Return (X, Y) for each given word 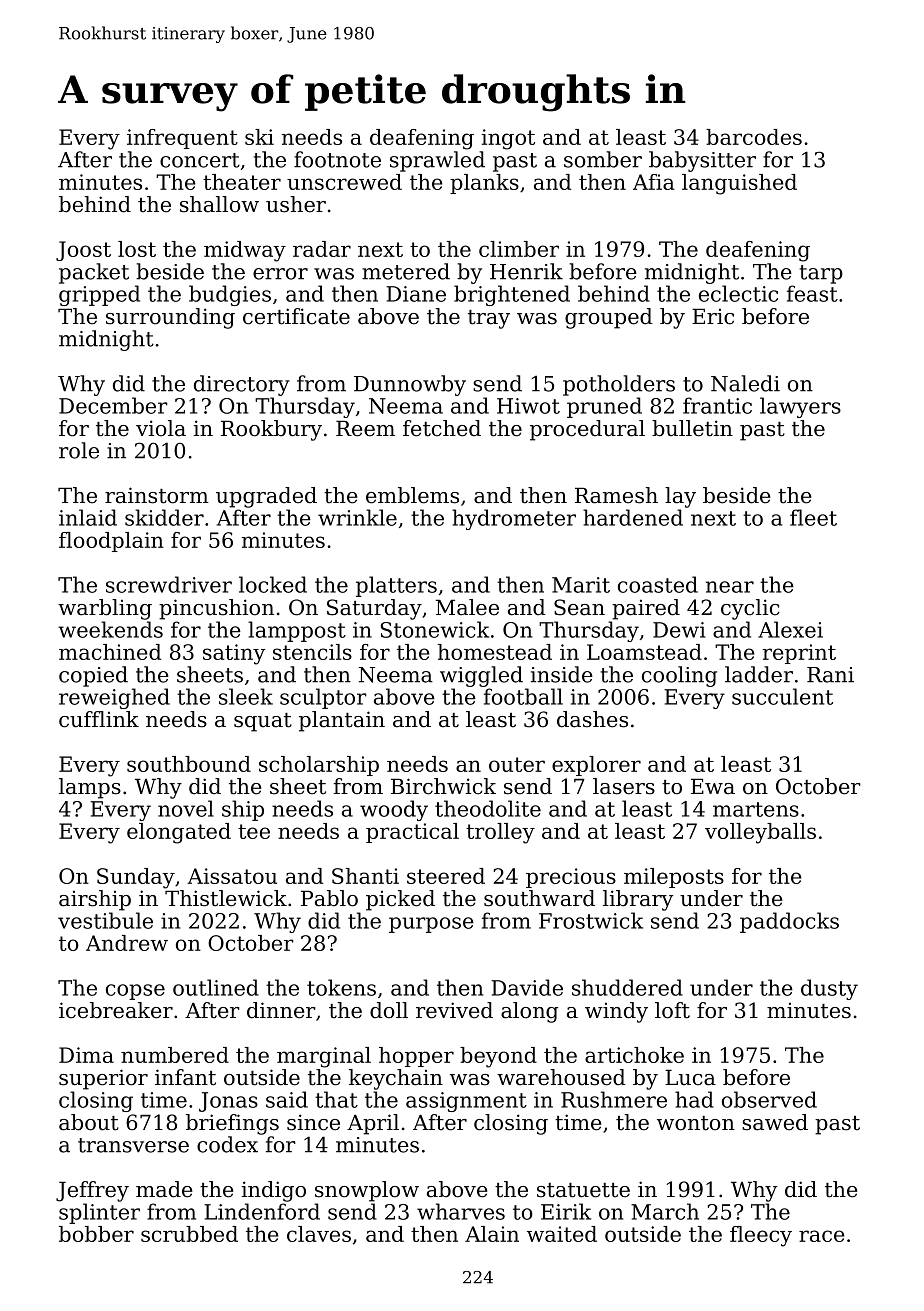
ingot (508, 139)
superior (103, 1079)
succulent (782, 696)
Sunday (136, 878)
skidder (164, 517)
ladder (759, 674)
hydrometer (514, 519)
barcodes (754, 137)
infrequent (182, 139)
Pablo (329, 898)
